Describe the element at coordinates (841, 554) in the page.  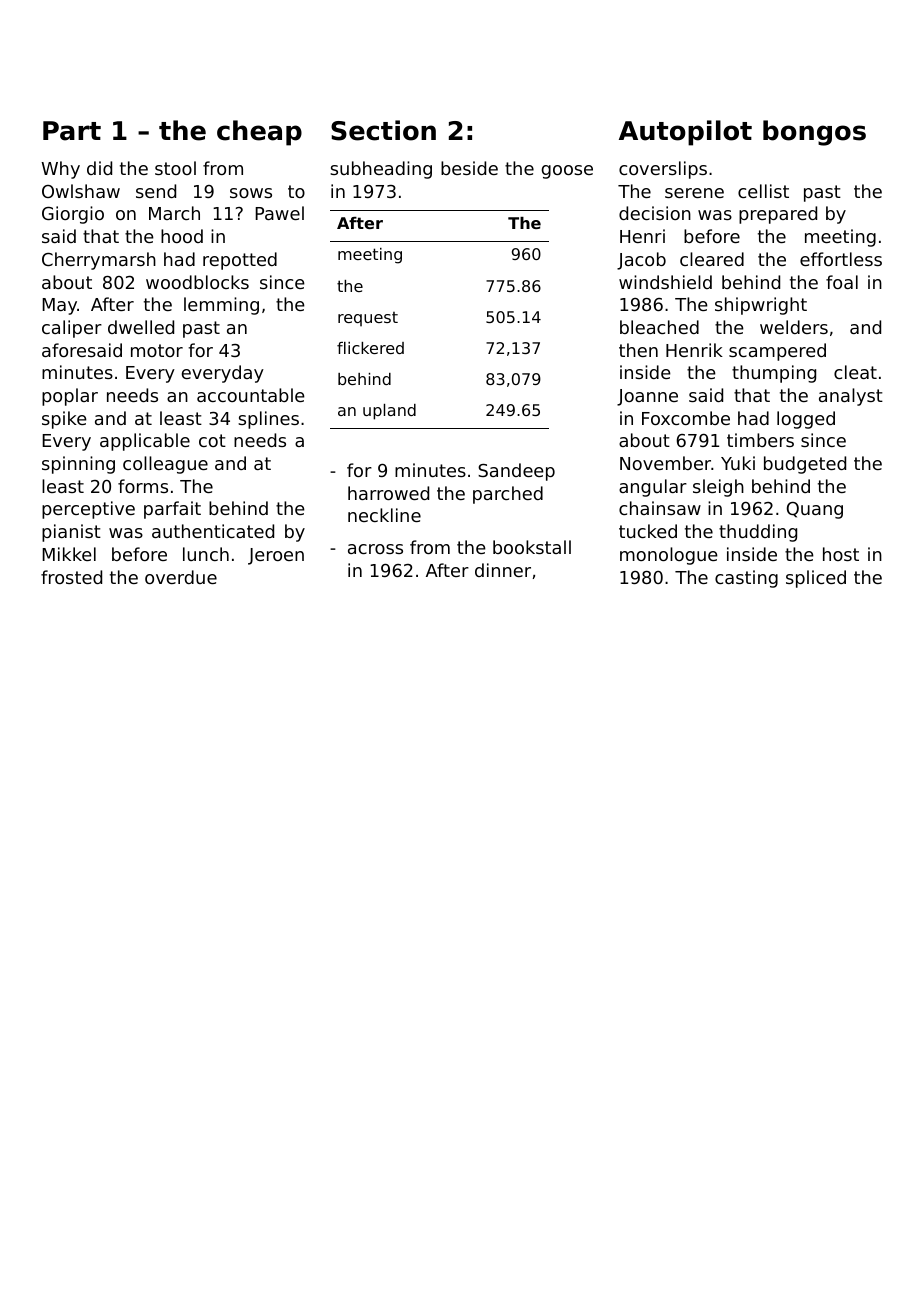
I see `host` at that location.
